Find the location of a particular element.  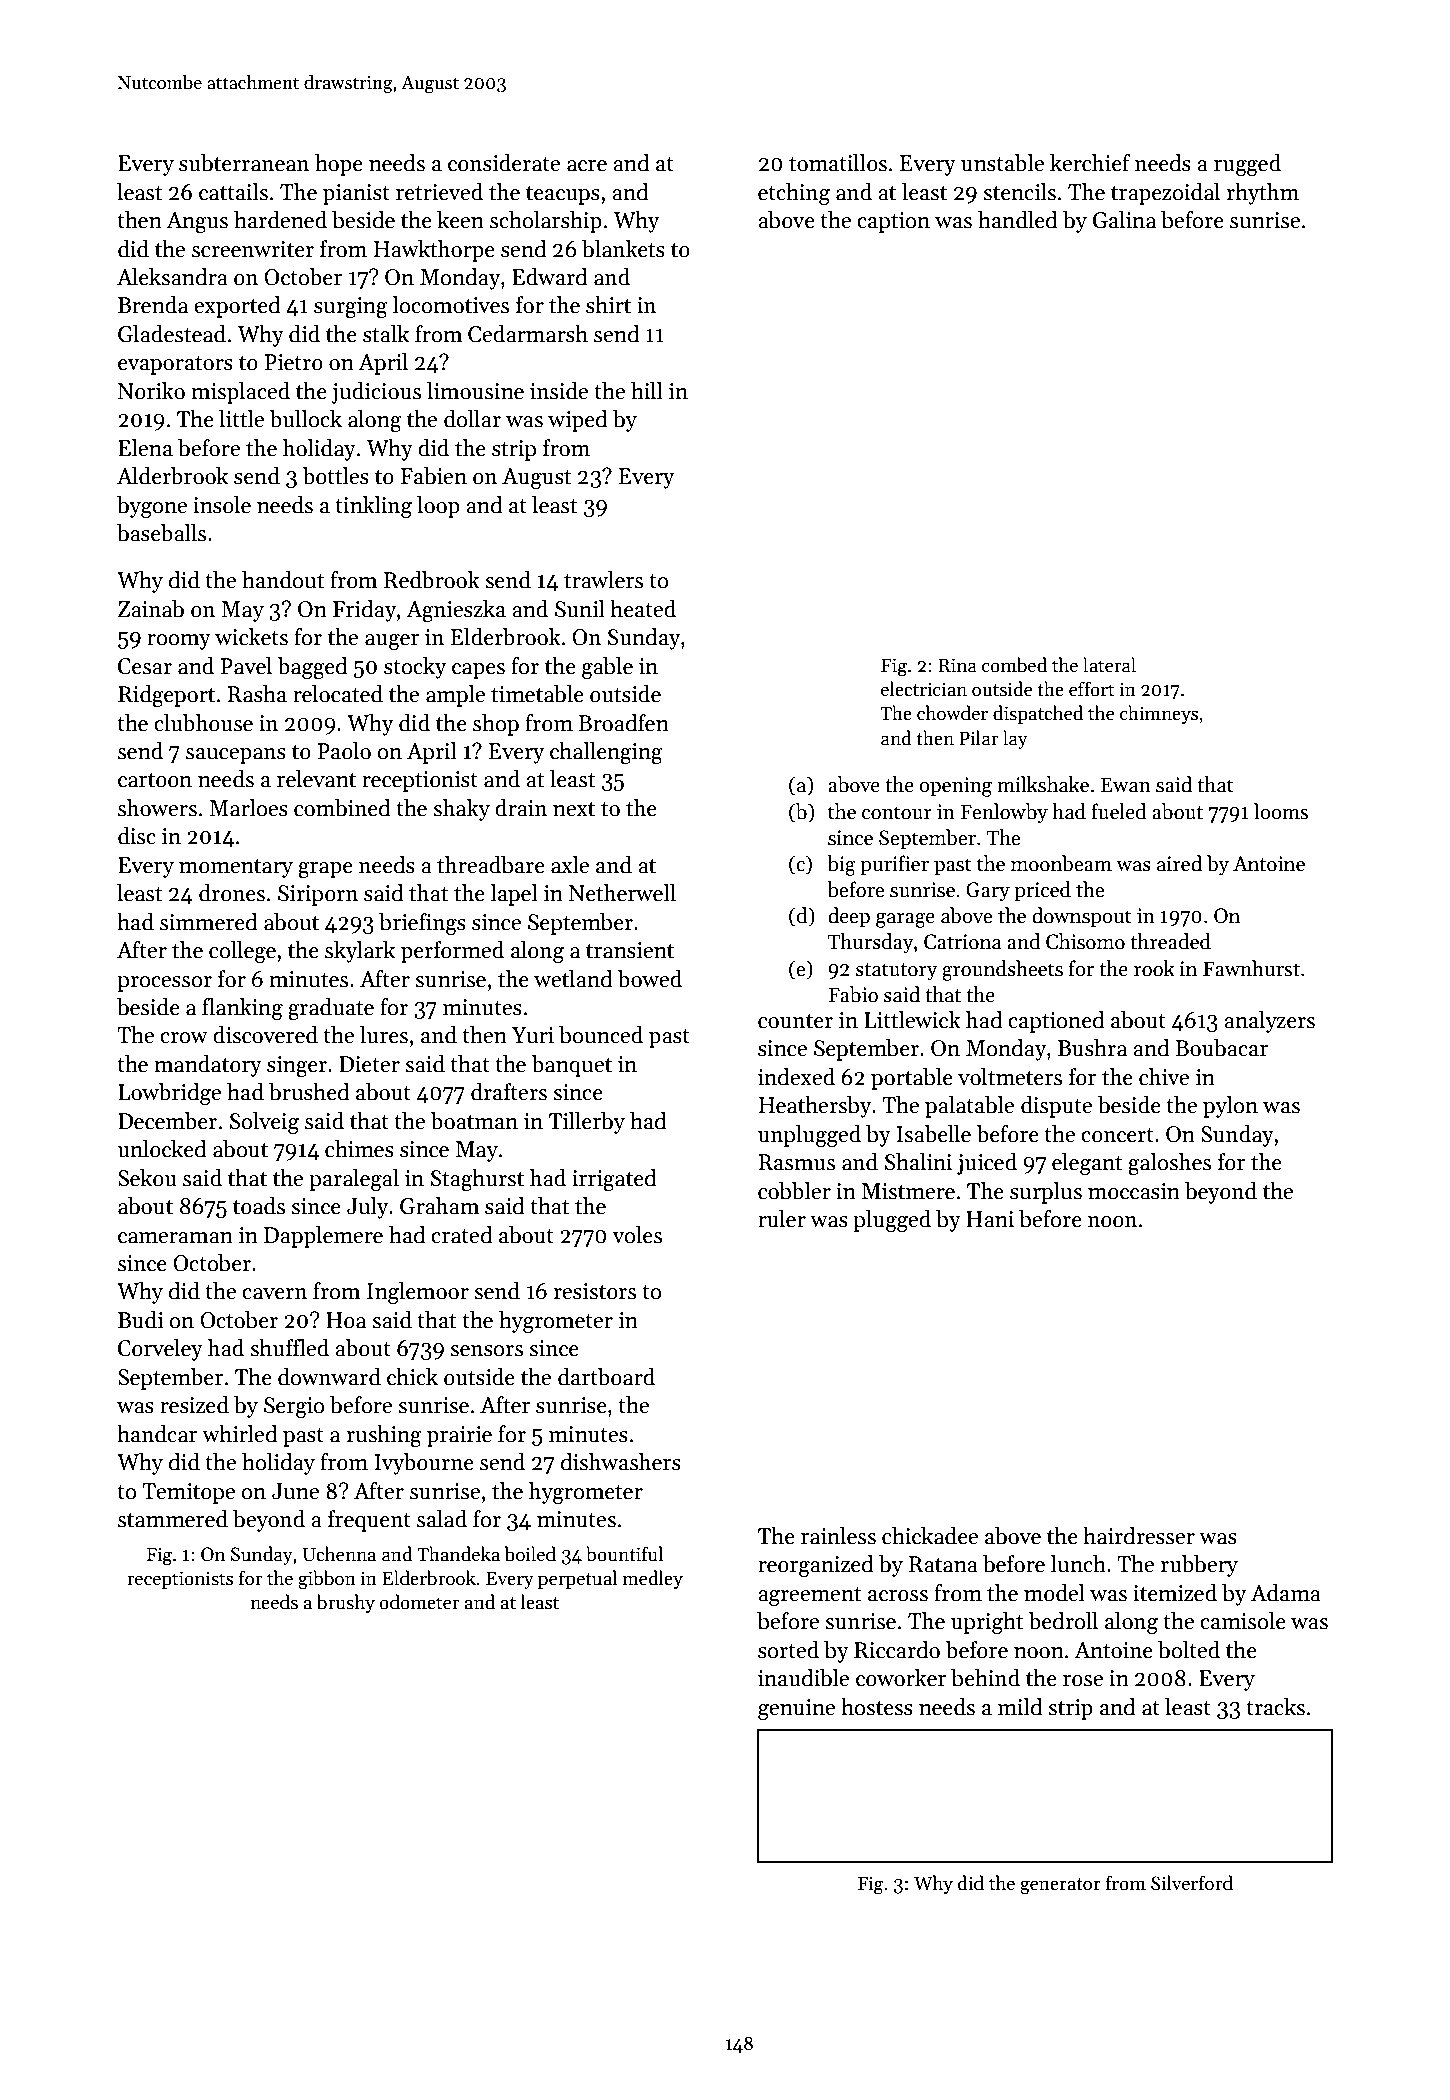

Siriporn is located at coordinates (318, 895).
